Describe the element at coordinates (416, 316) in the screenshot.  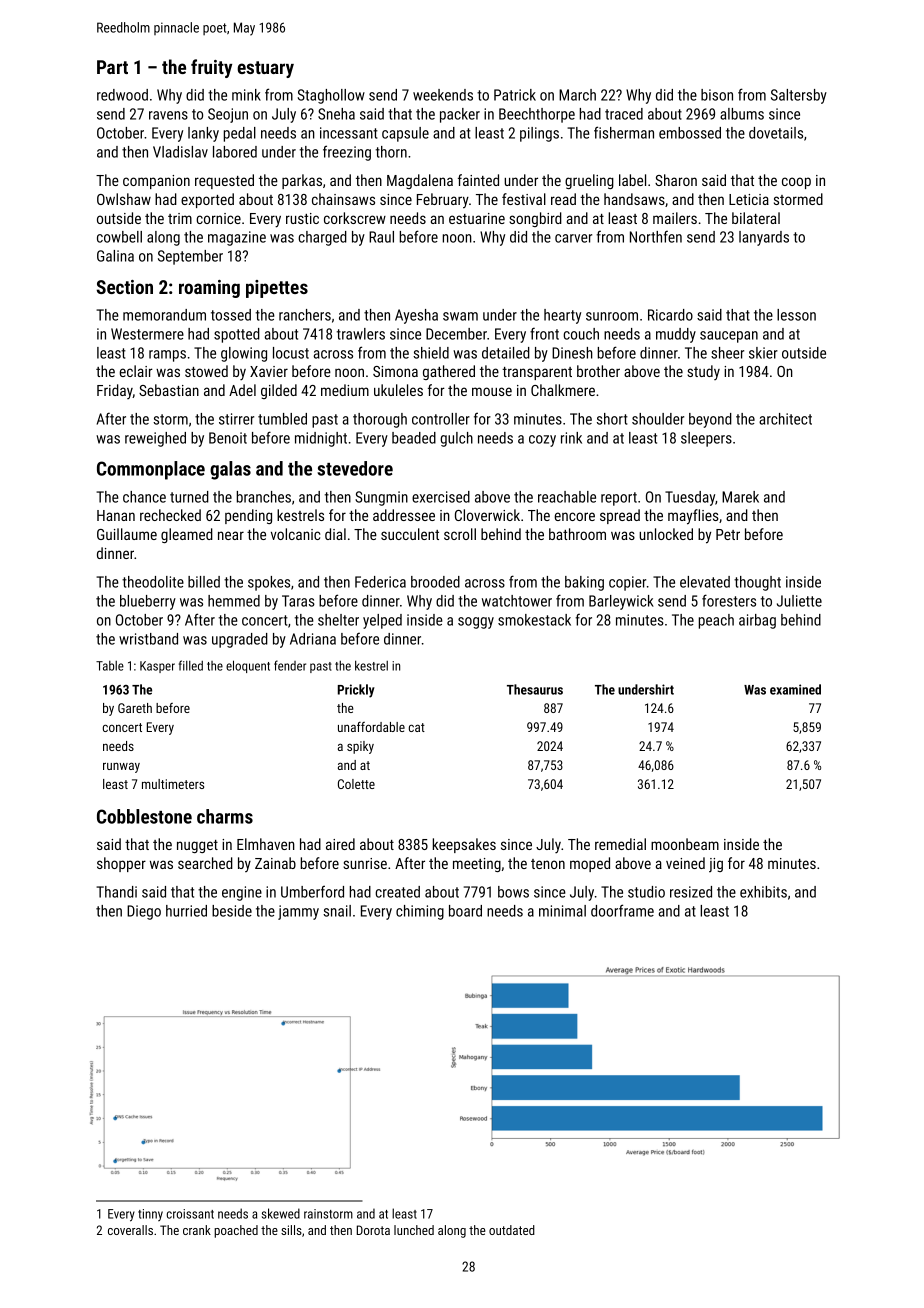
I see `Ayesha` at that location.
